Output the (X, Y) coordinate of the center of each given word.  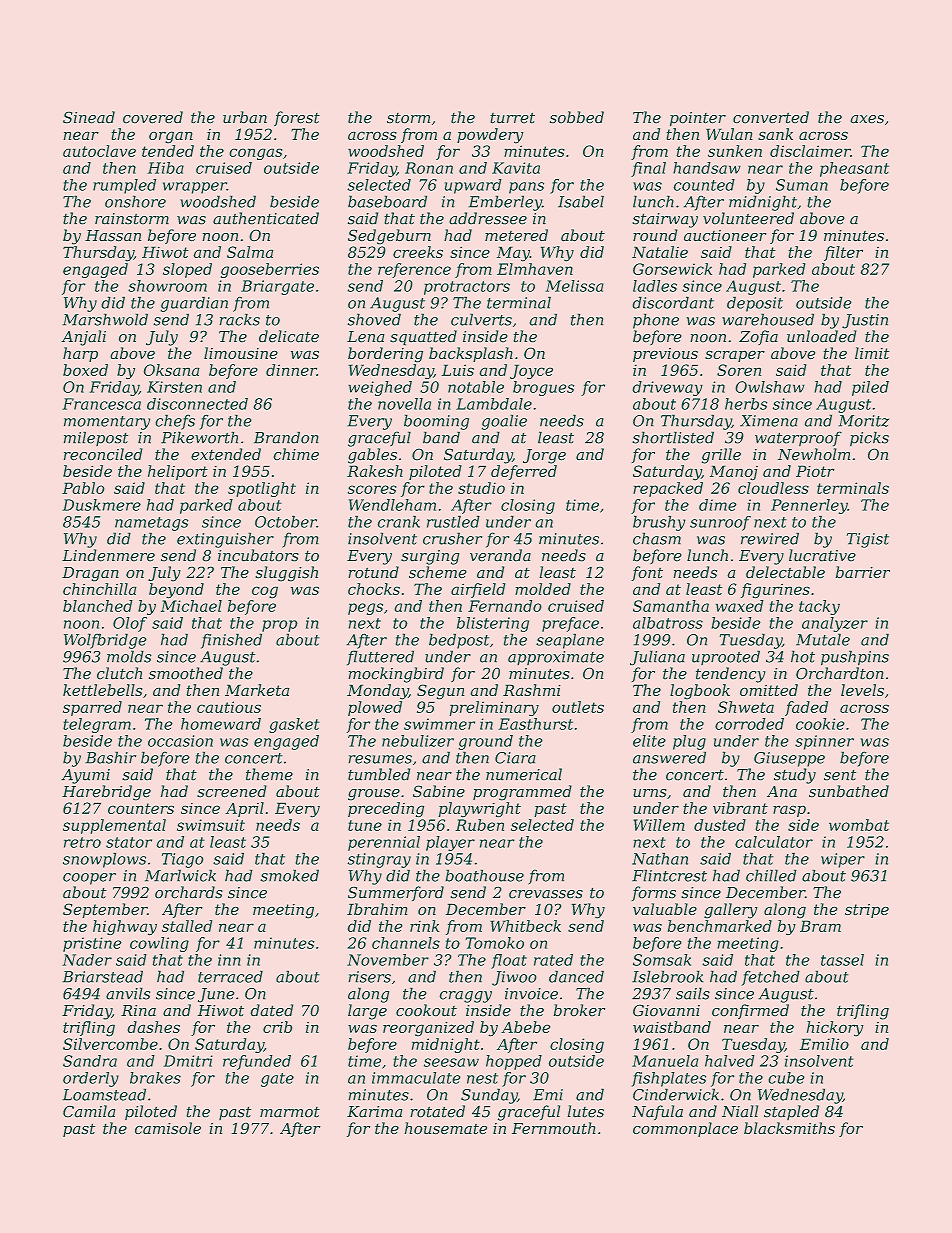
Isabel (581, 202)
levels (862, 690)
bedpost (459, 641)
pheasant (854, 169)
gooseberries (270, 270)
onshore (135, 202)
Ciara (515, 758)
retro (82, 842)
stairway (665, 220)
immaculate (416, 1078)
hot (803, 657)
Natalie (660, 252)
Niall (740, 1111)
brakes (155, 1078)
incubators (258, 555)
